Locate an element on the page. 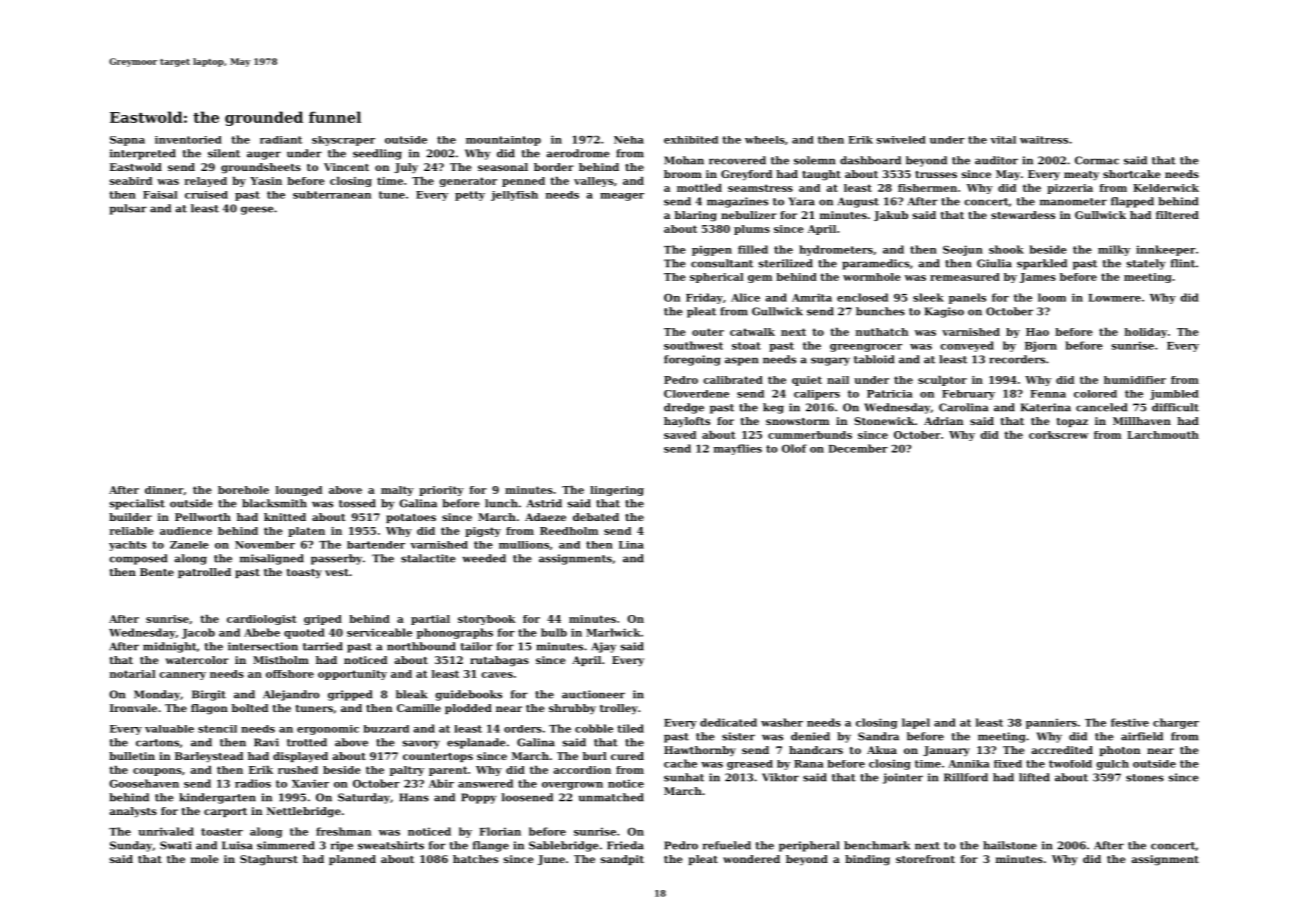 This document has height=924, width=1308. Marlwick is located at coordinates (613, 632).
